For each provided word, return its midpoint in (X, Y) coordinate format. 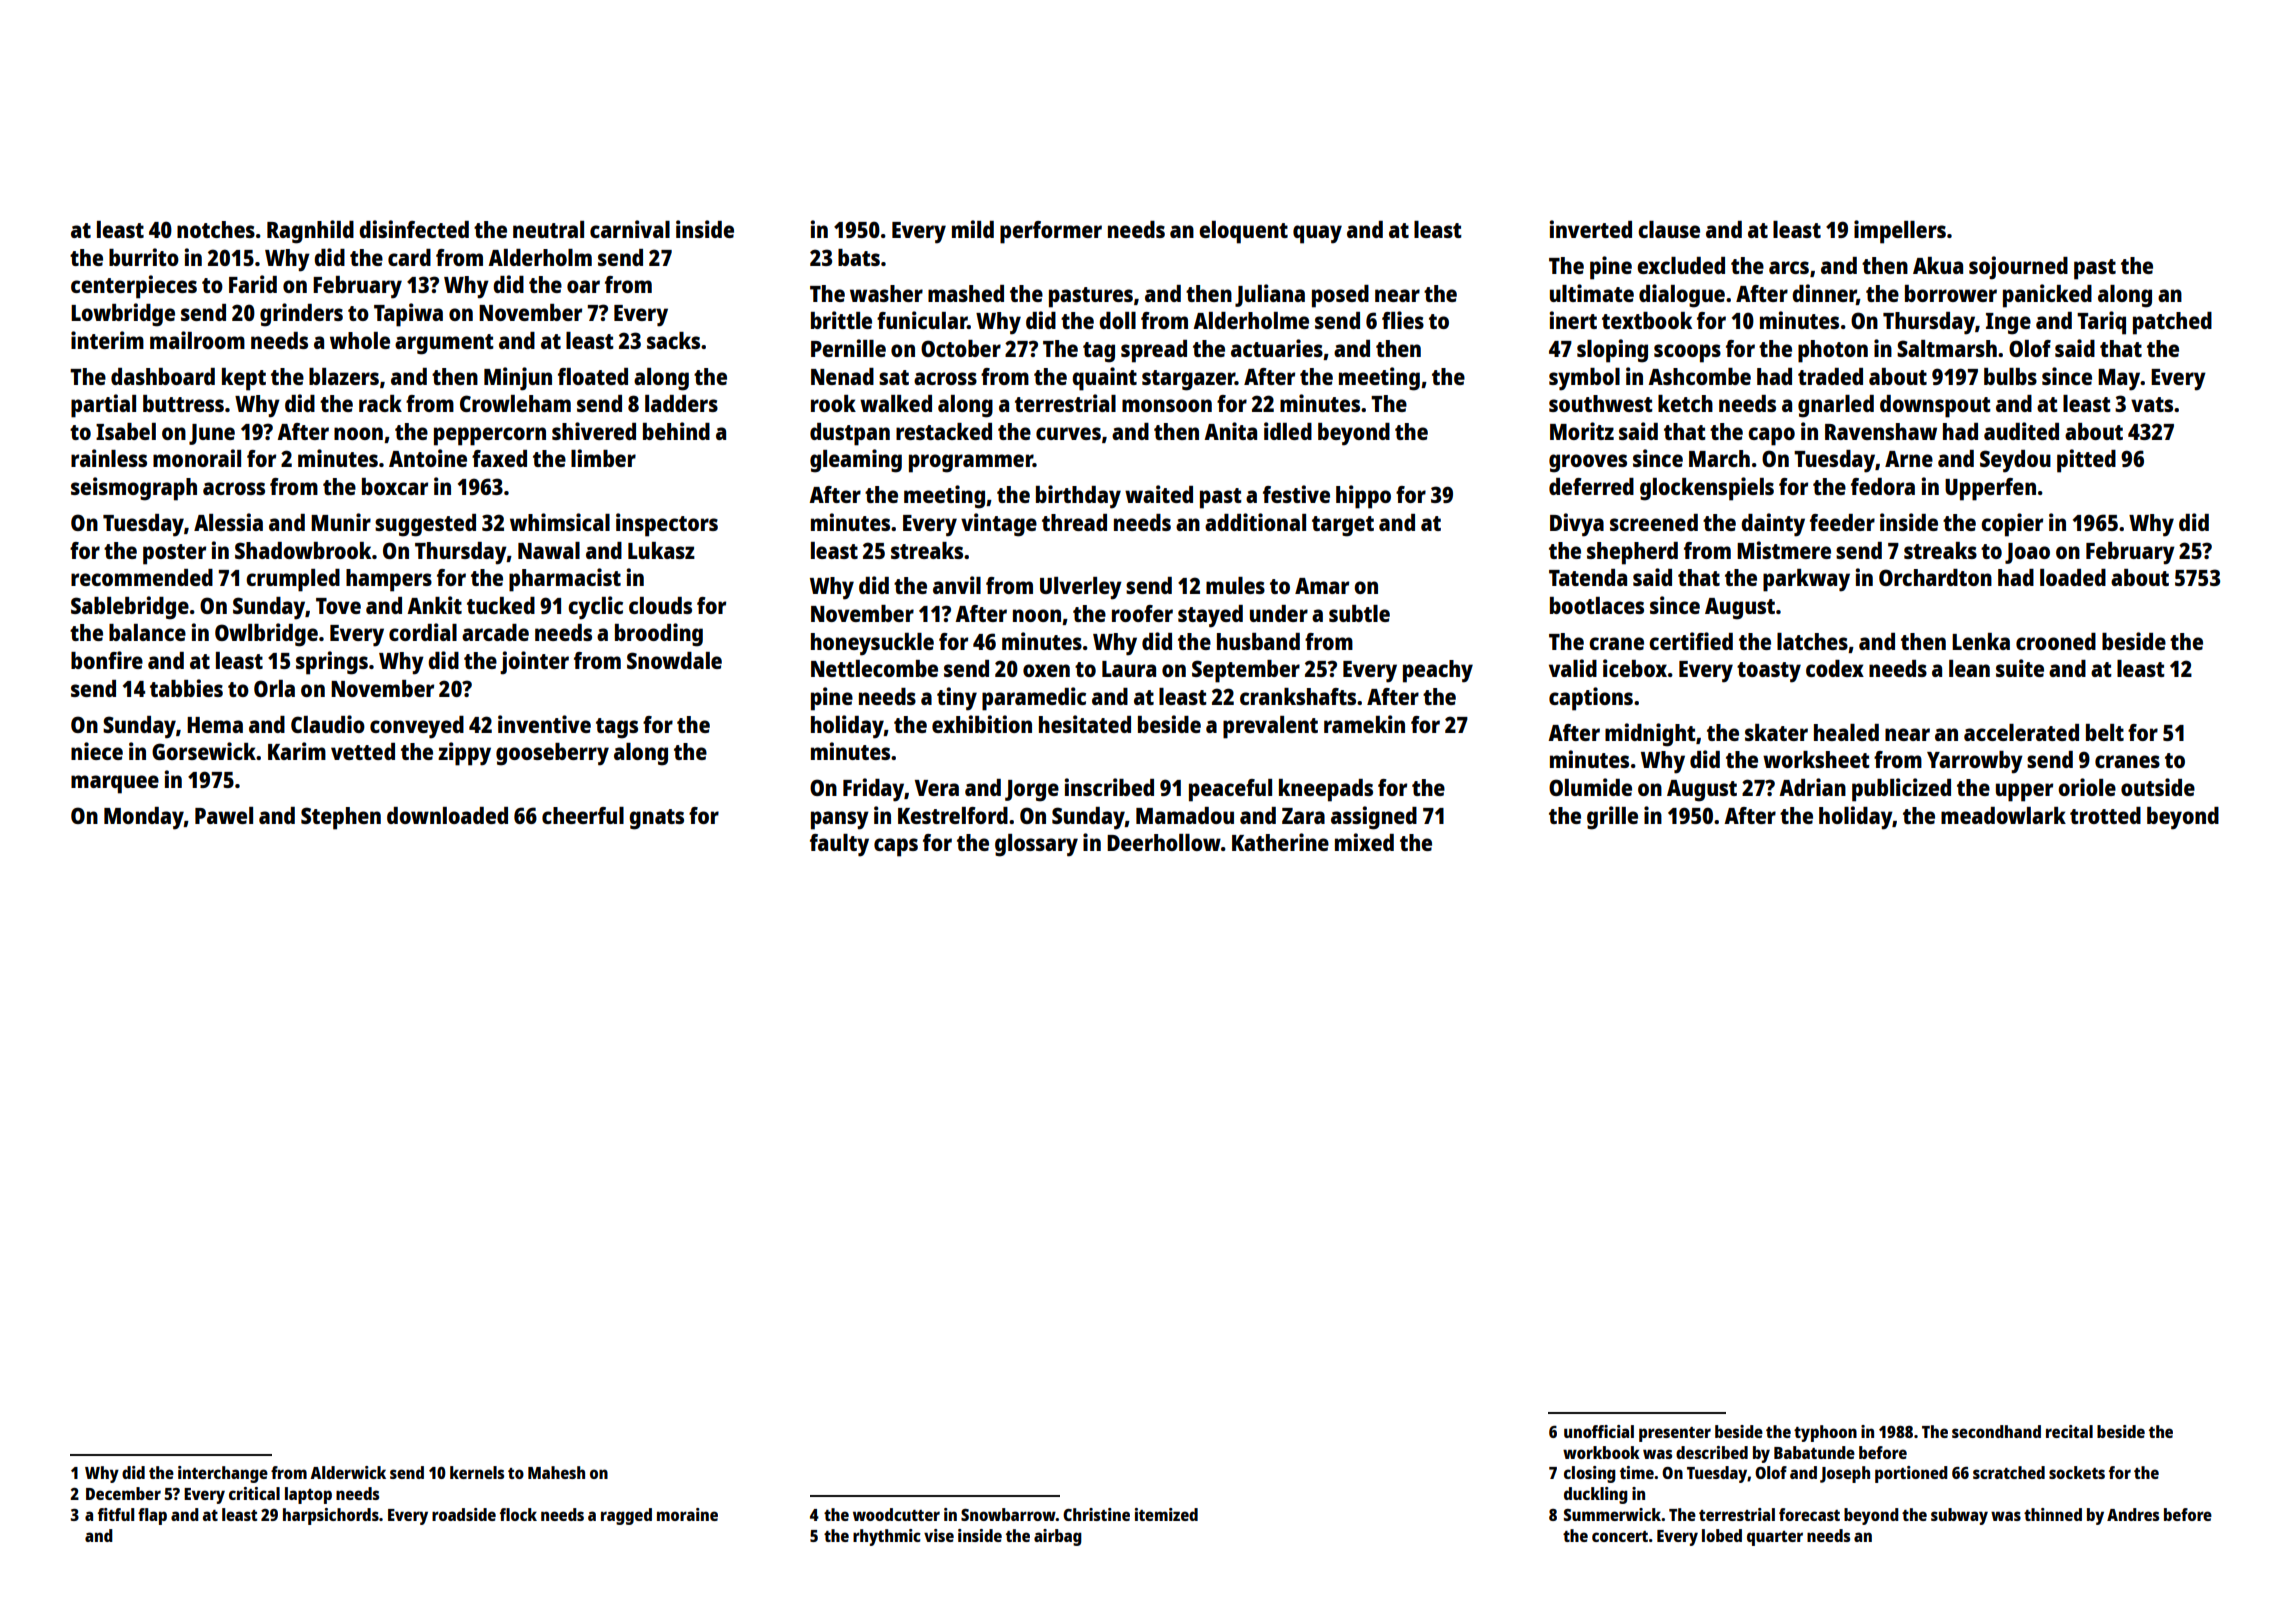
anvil (957, 585)
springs (332, 663)
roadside (464, 1514)
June (212, 434)
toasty (1769, 672)
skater (1776, 732)
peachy (1438, 671)
